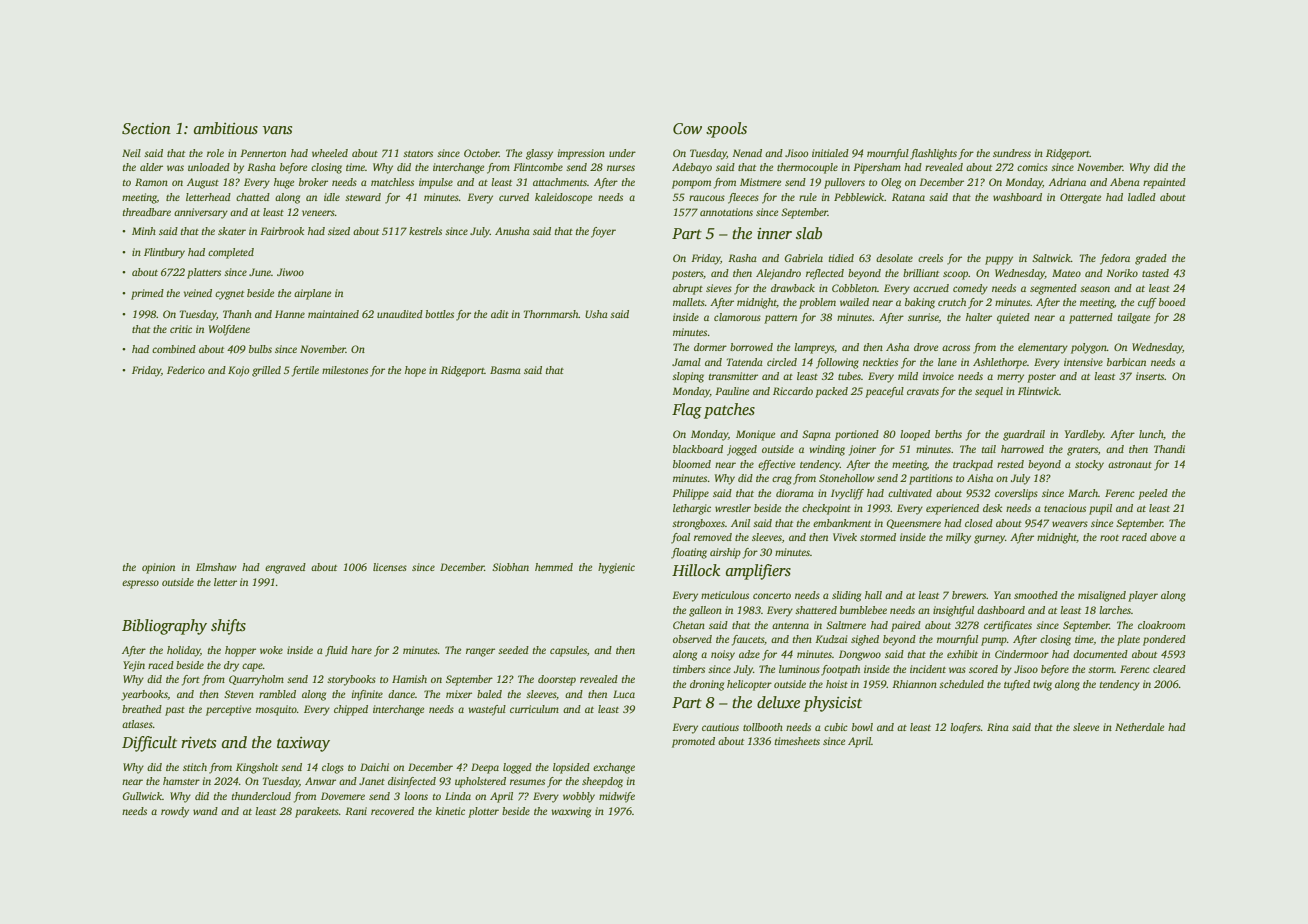  Describe the element at coordinates (737, 317) in the screenshot. I see `clamorous` at that location.
